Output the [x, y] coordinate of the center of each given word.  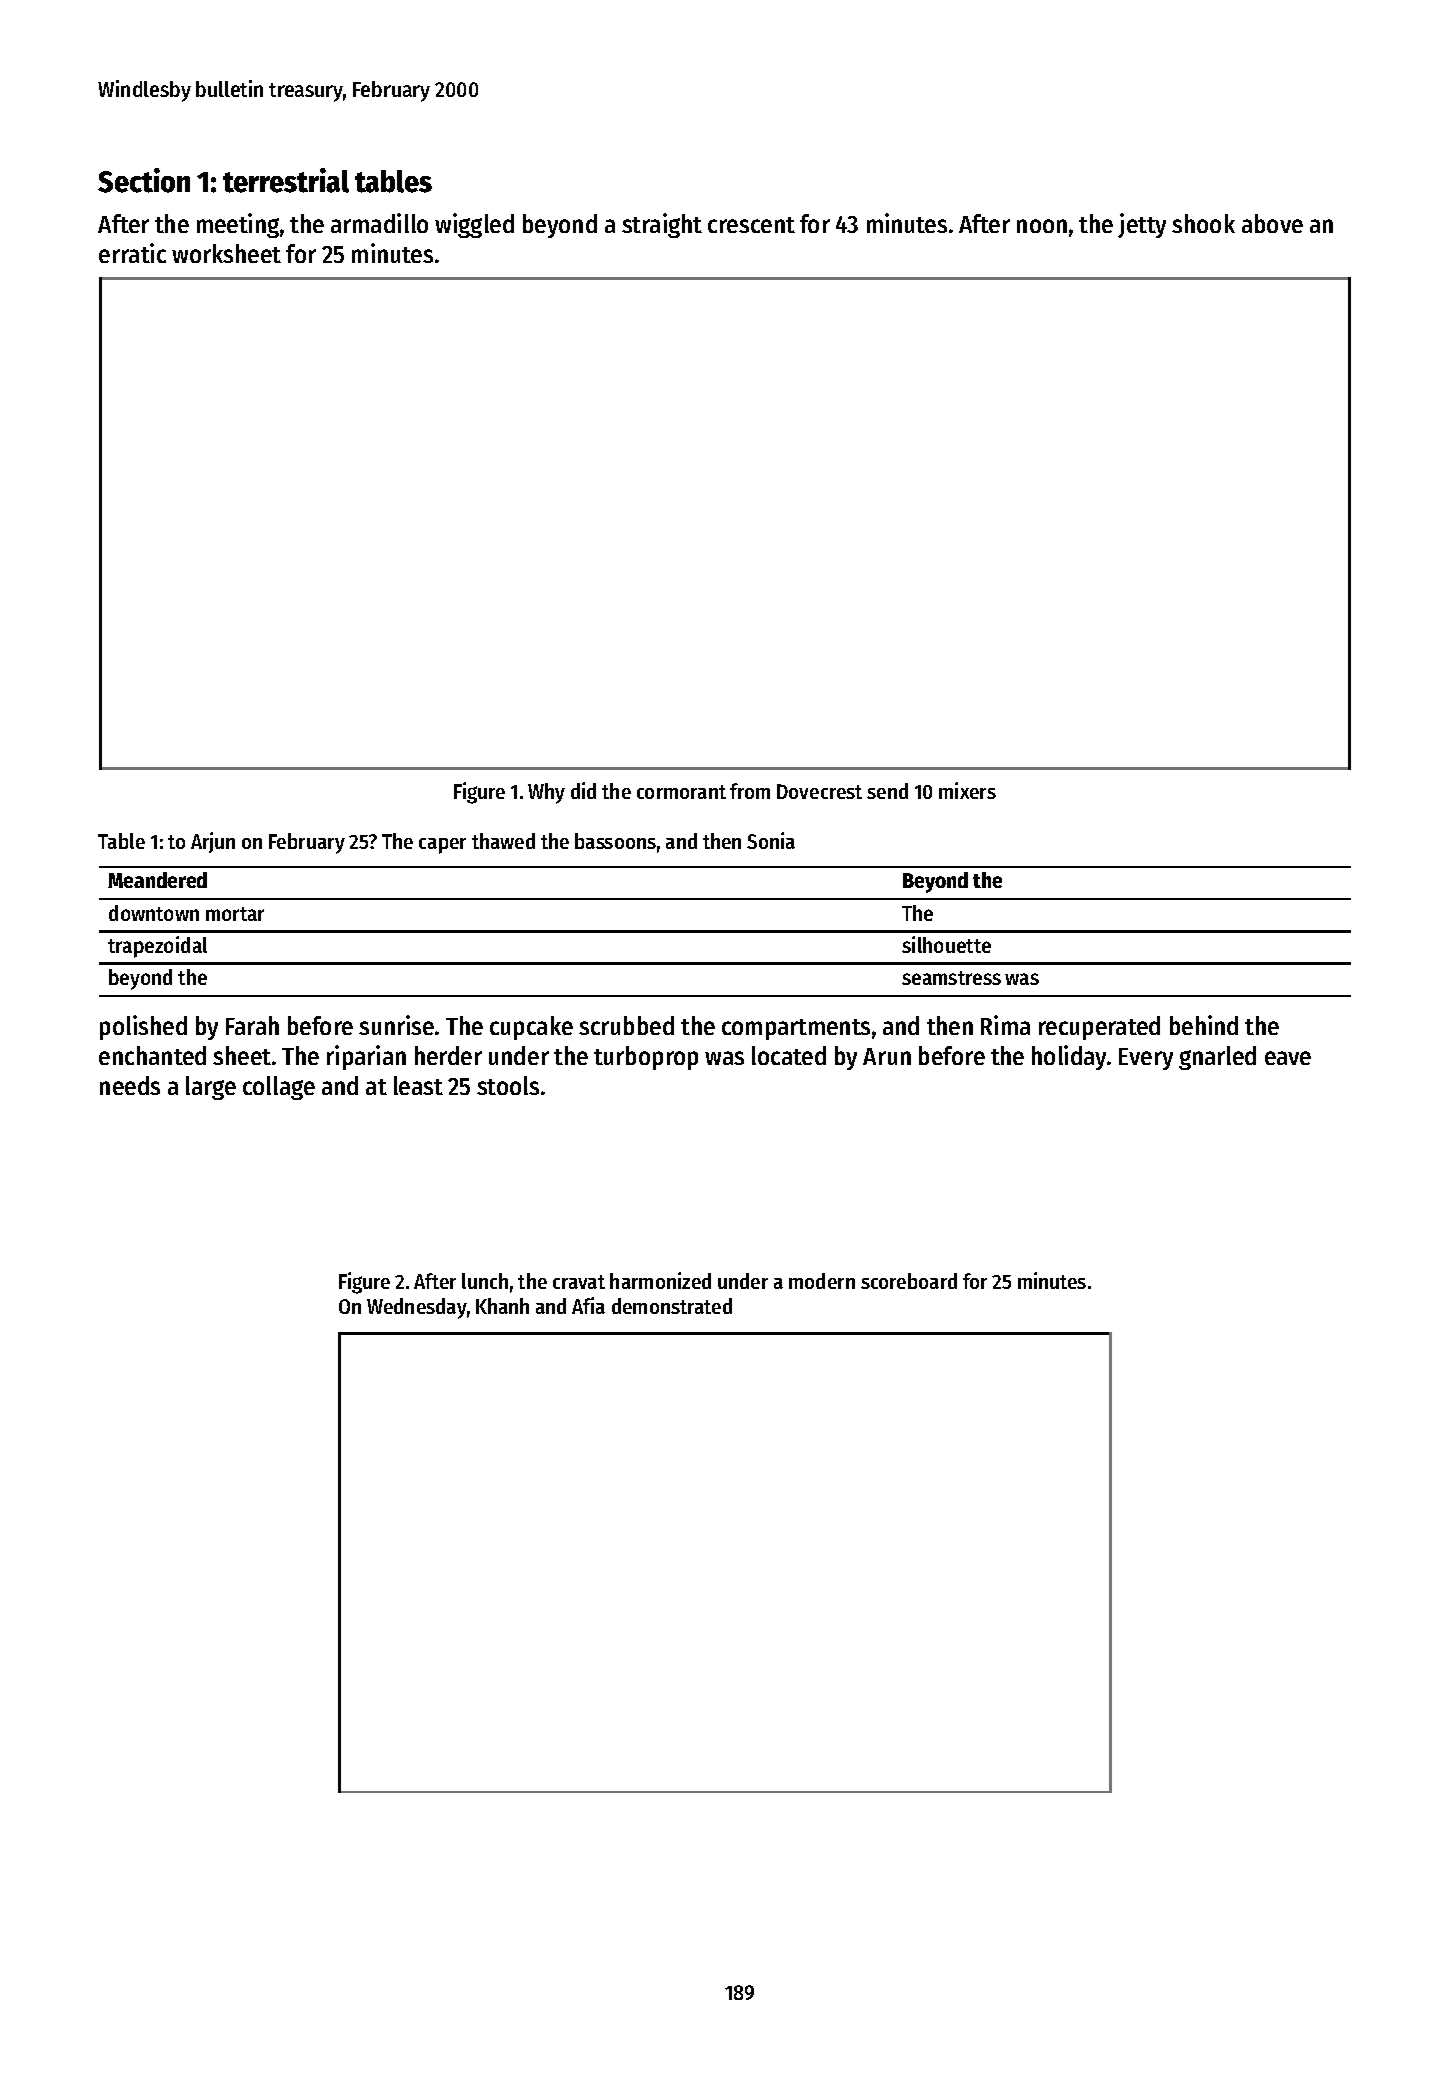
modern [822, 1281]
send [887, 791]
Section [144, 180]
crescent [751, 225]
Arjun [213, 842]
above [1272, 223]
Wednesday [417, 1308]
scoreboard [909, 1281]
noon [1042, 226]
